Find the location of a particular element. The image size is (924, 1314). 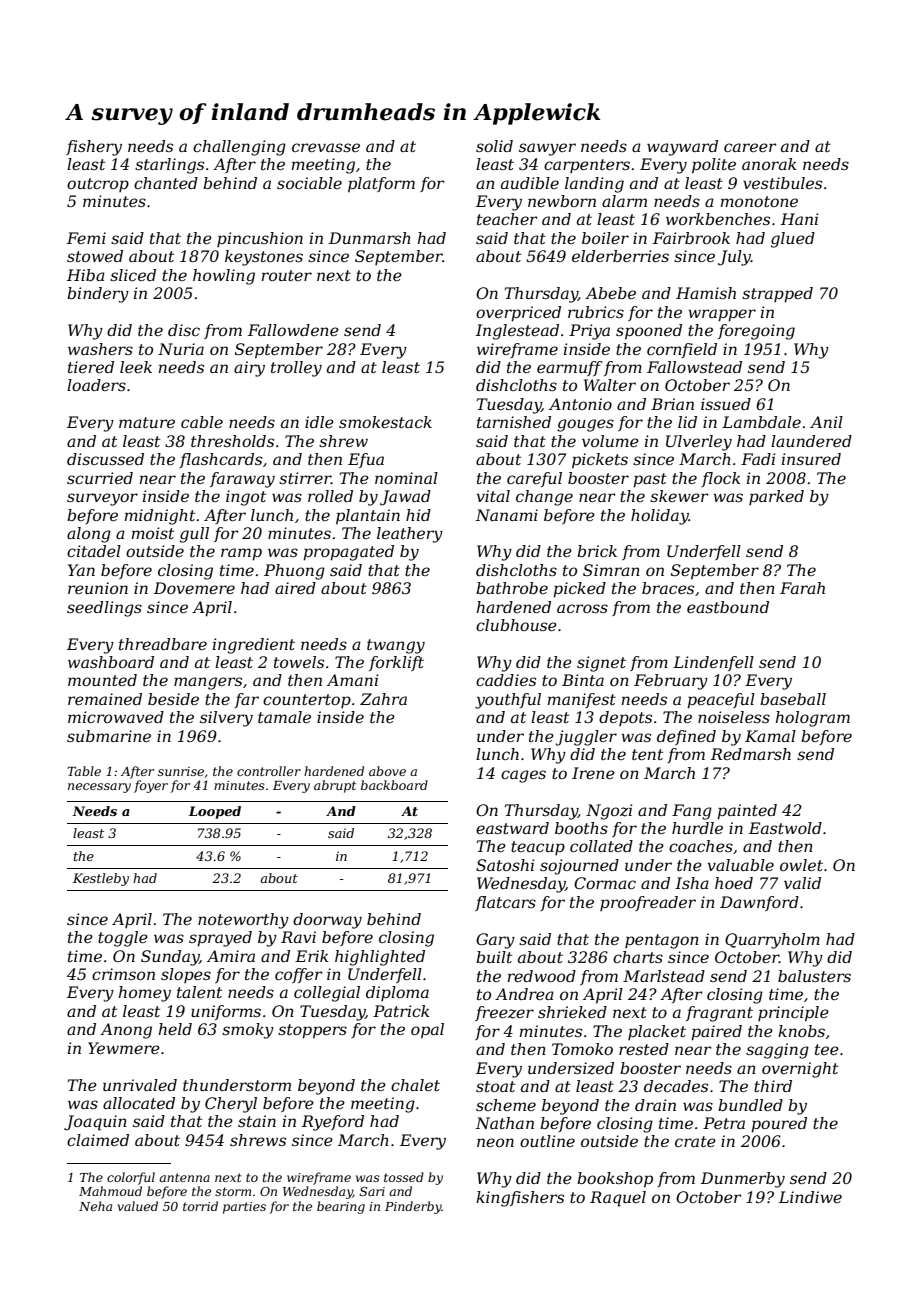

Anong is located at coordinates (126, 1031).
